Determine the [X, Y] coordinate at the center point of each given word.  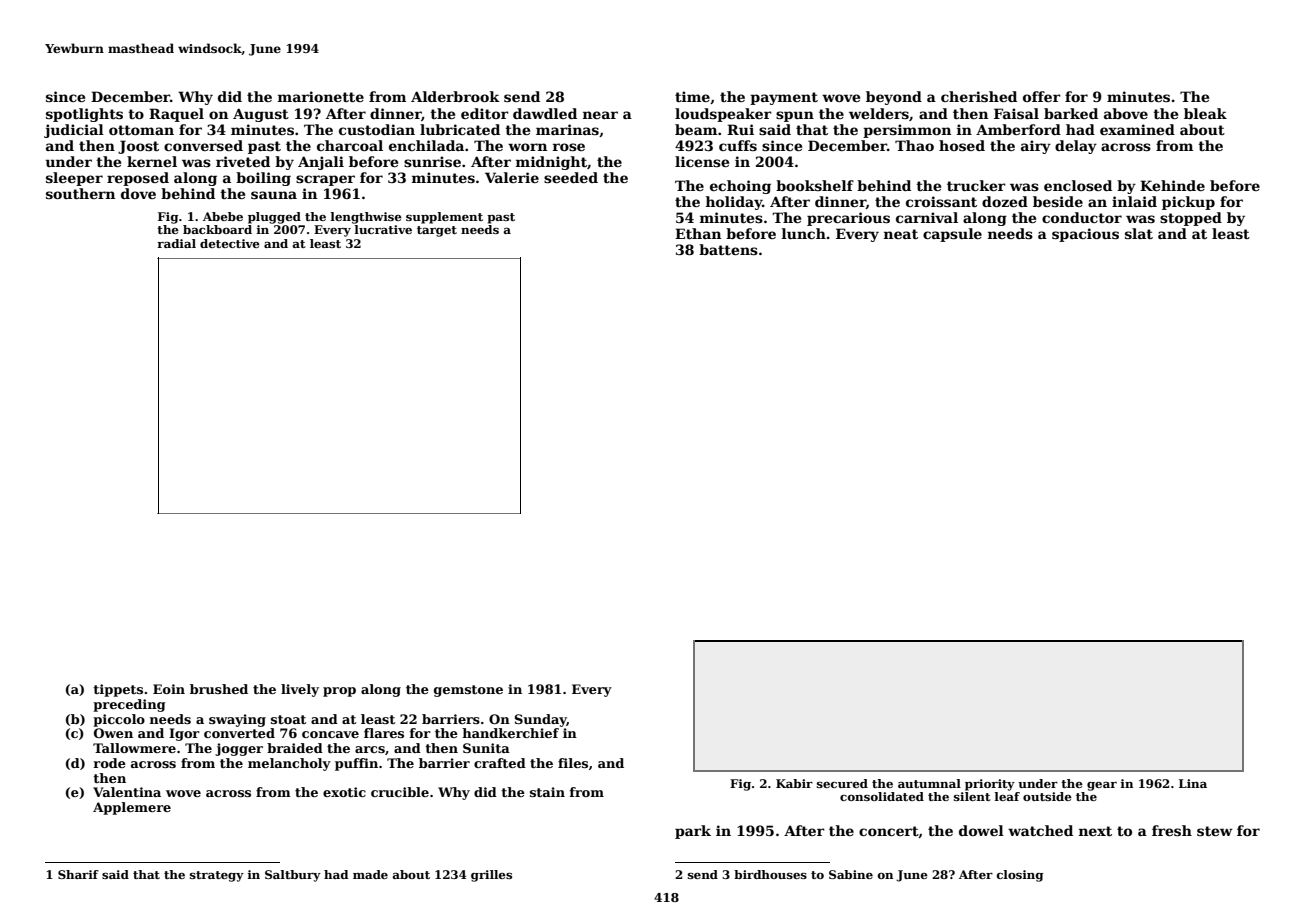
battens [728, 249]
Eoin [169, 689]
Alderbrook [455, 96]
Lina [1193, 783]
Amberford [1018, 129]
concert [889, 832]
